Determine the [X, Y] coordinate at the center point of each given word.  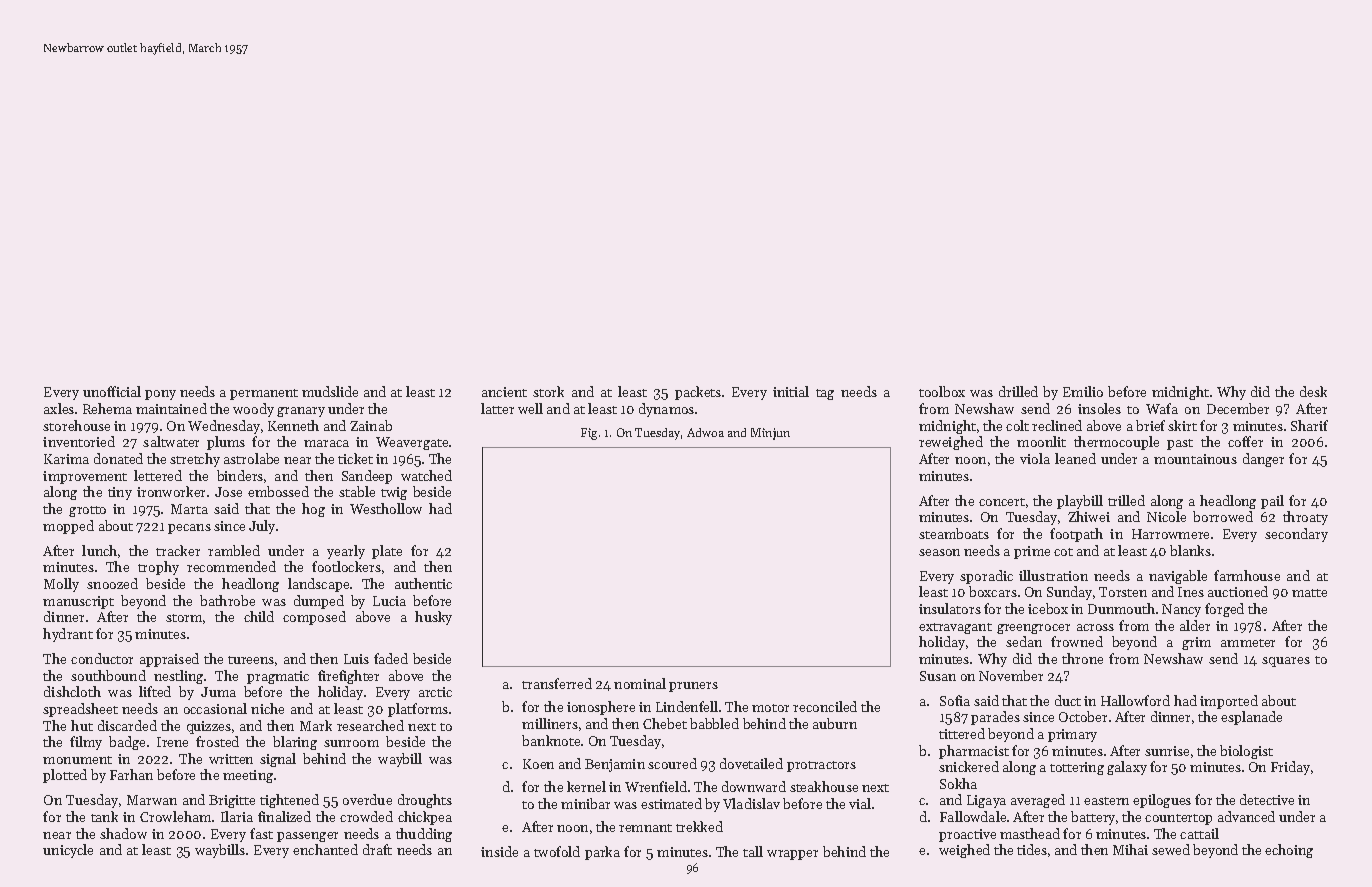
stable [357, 491]
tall [753, 851]
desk [1313, 391]
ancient [504, 392]
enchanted [325, 849]
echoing [1289, 851]
